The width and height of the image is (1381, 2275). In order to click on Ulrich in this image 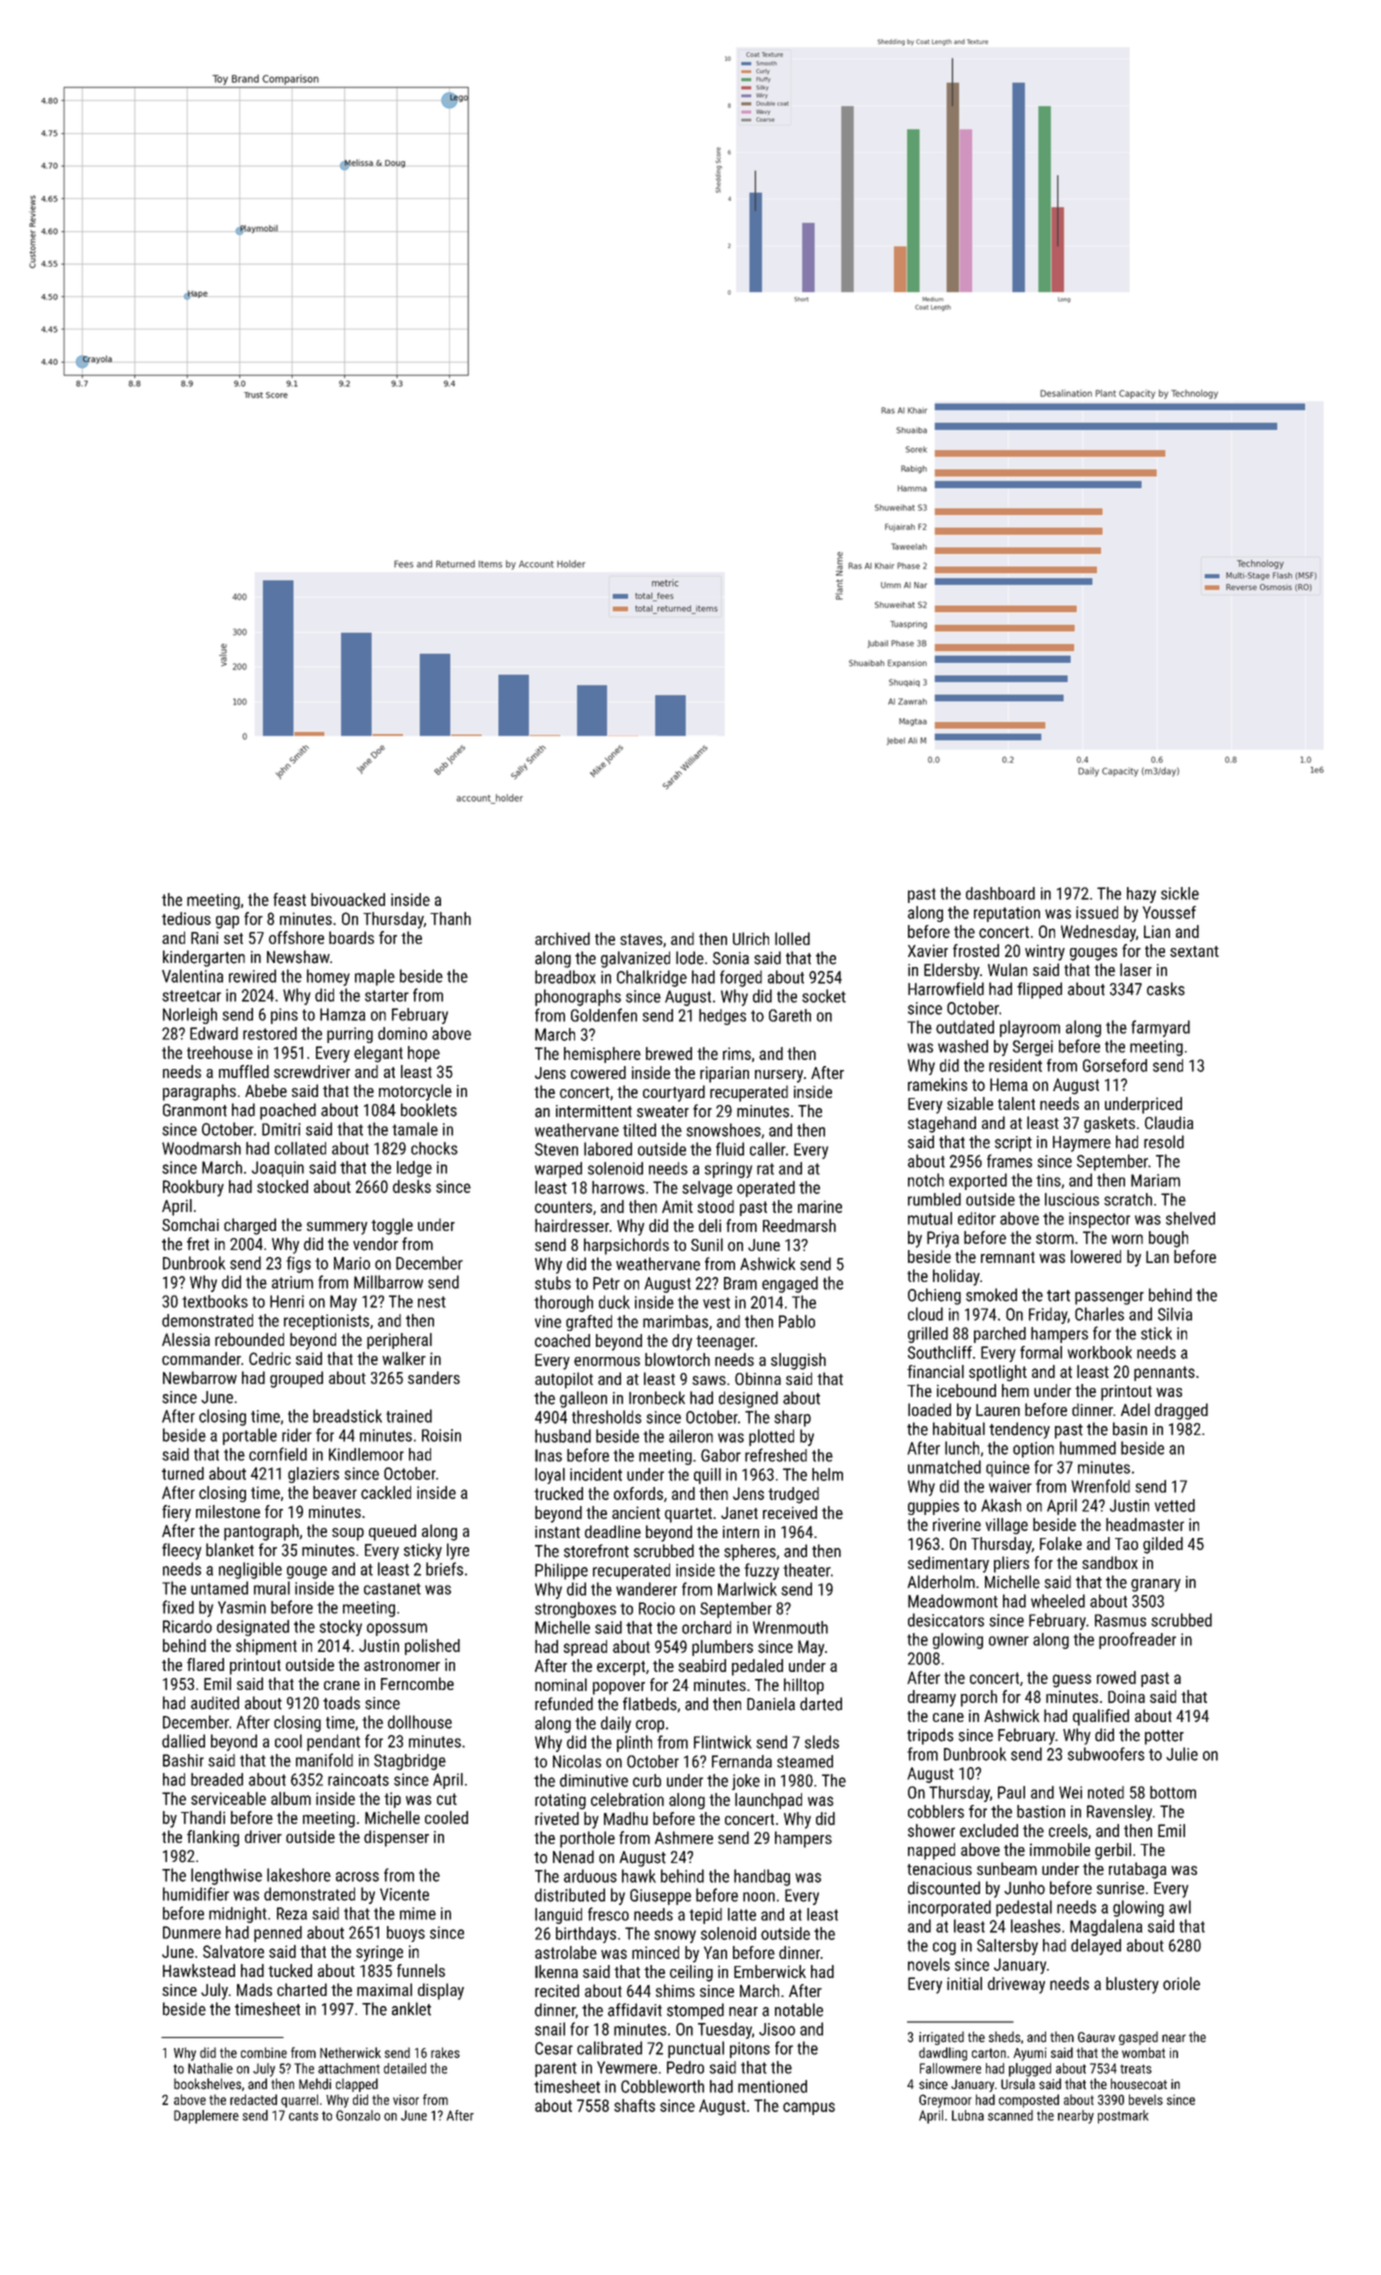, I will do `click(751, 938)`.
